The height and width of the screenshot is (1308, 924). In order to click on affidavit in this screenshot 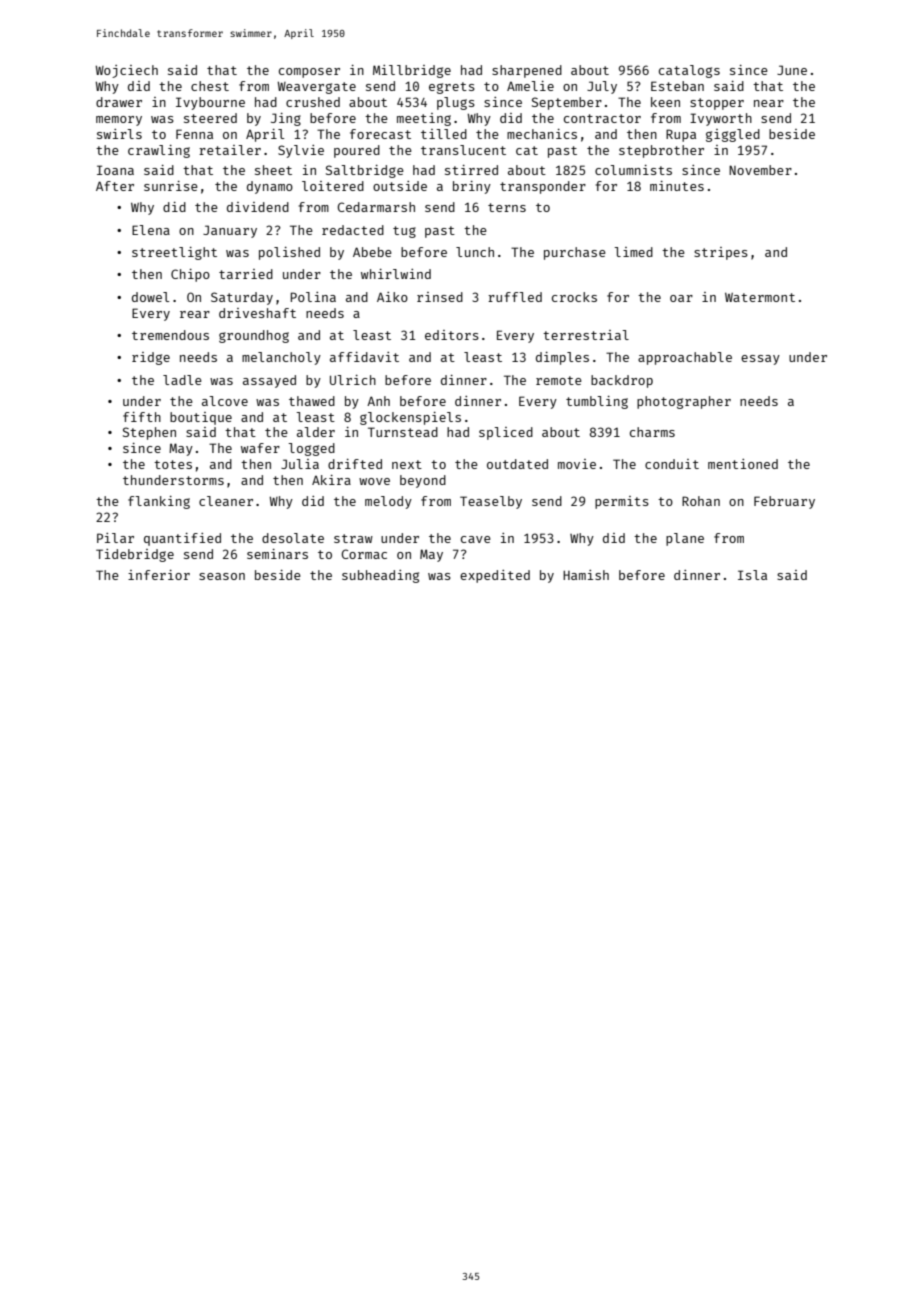, I will do `click(364, 357)`.
